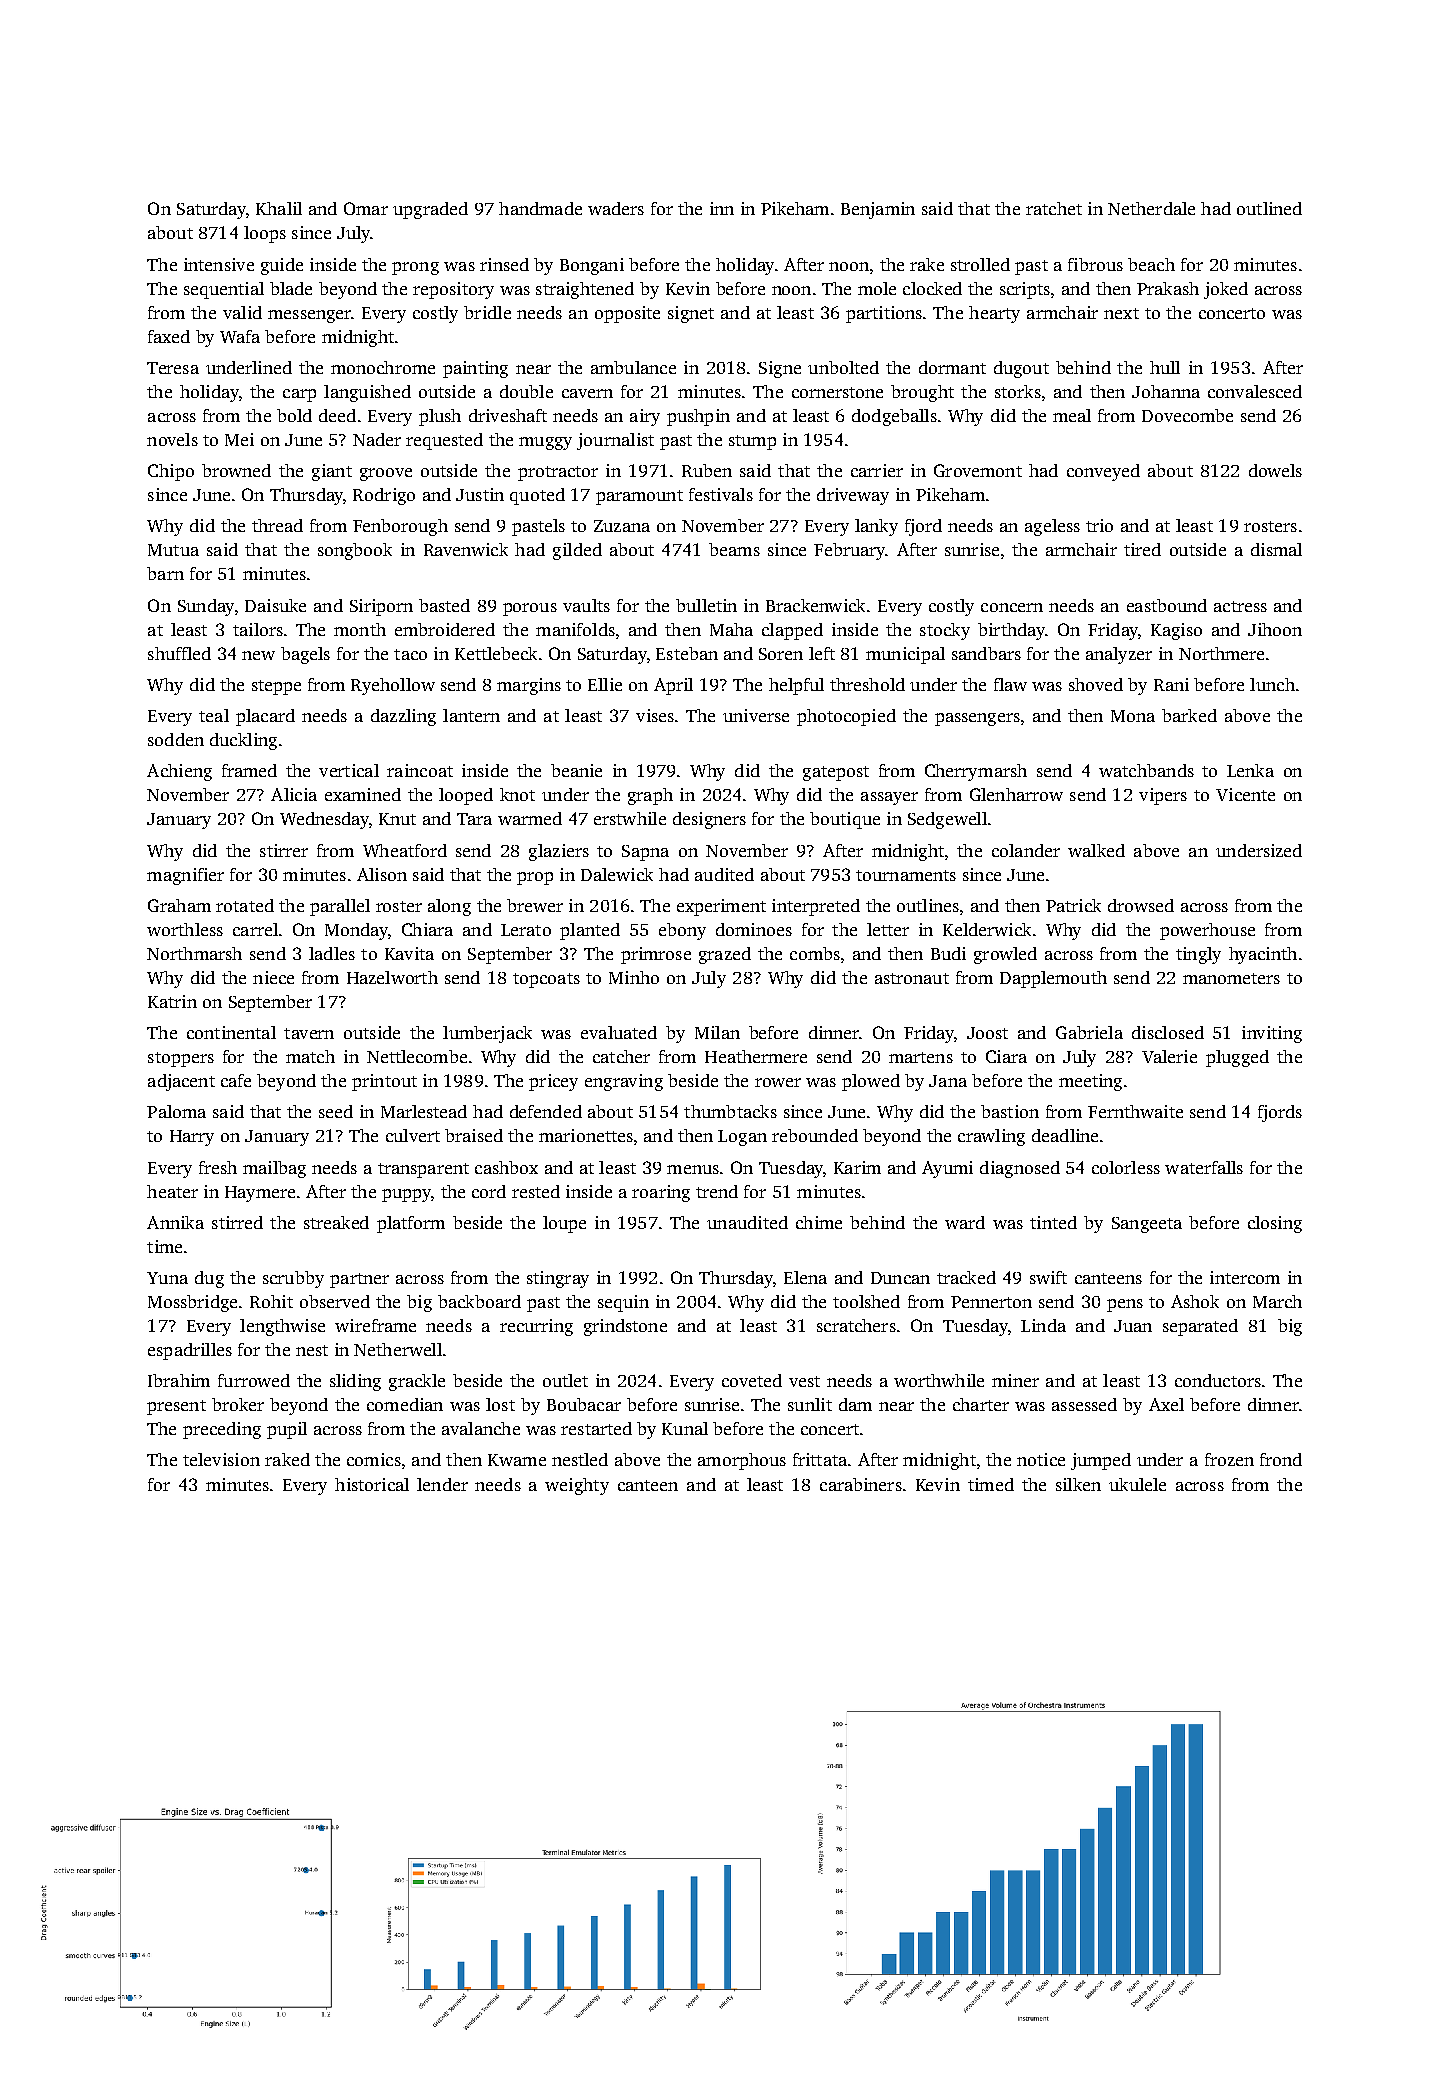 Image resolution: width=1450 pixels, height=2100 pixels. What do you see at coordinates (754, 929) in the screenshot?
I see `dominoes` at bounding box center [754, 929].
